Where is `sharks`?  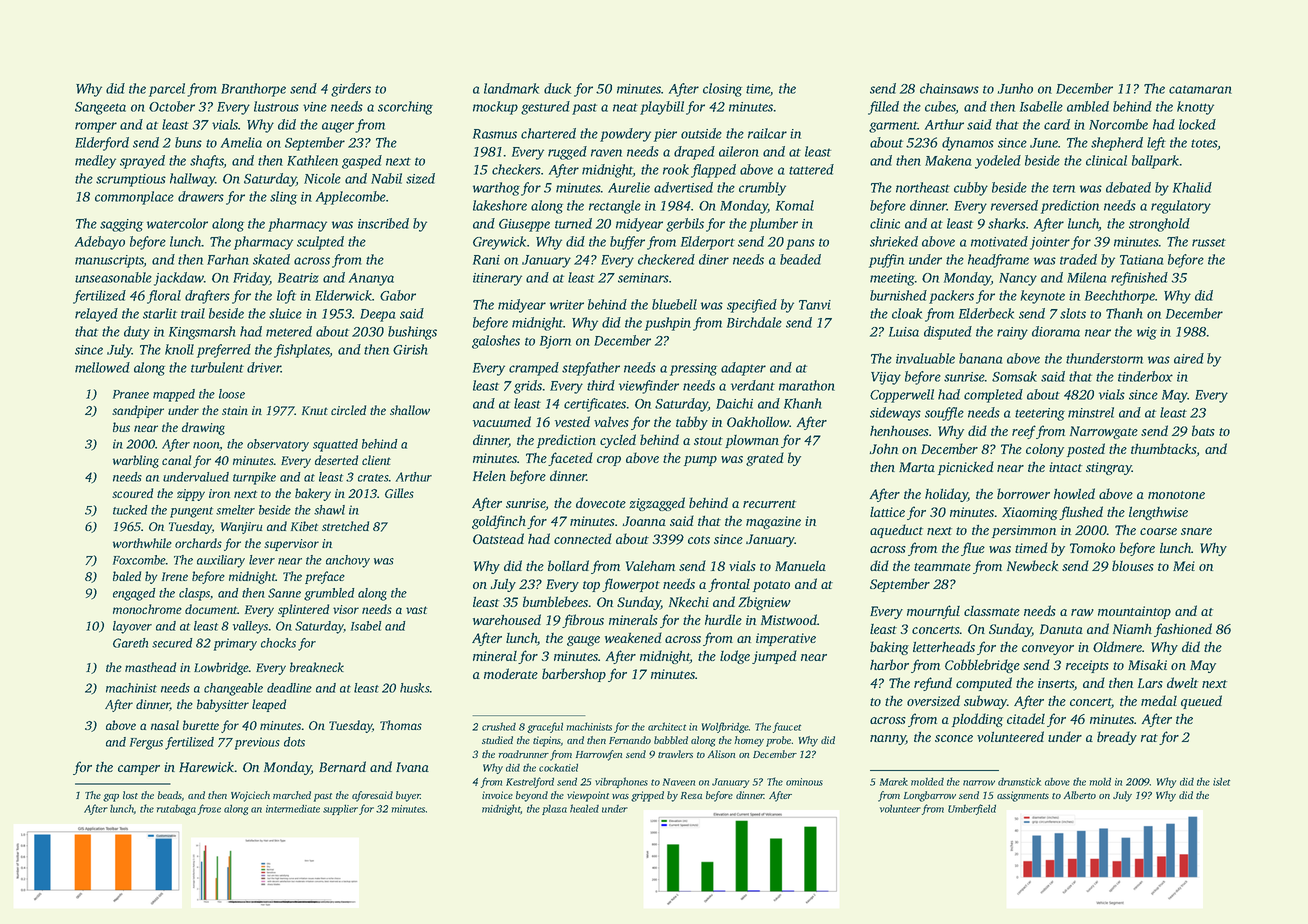 sharks is located at coordinates (1007, 223).
